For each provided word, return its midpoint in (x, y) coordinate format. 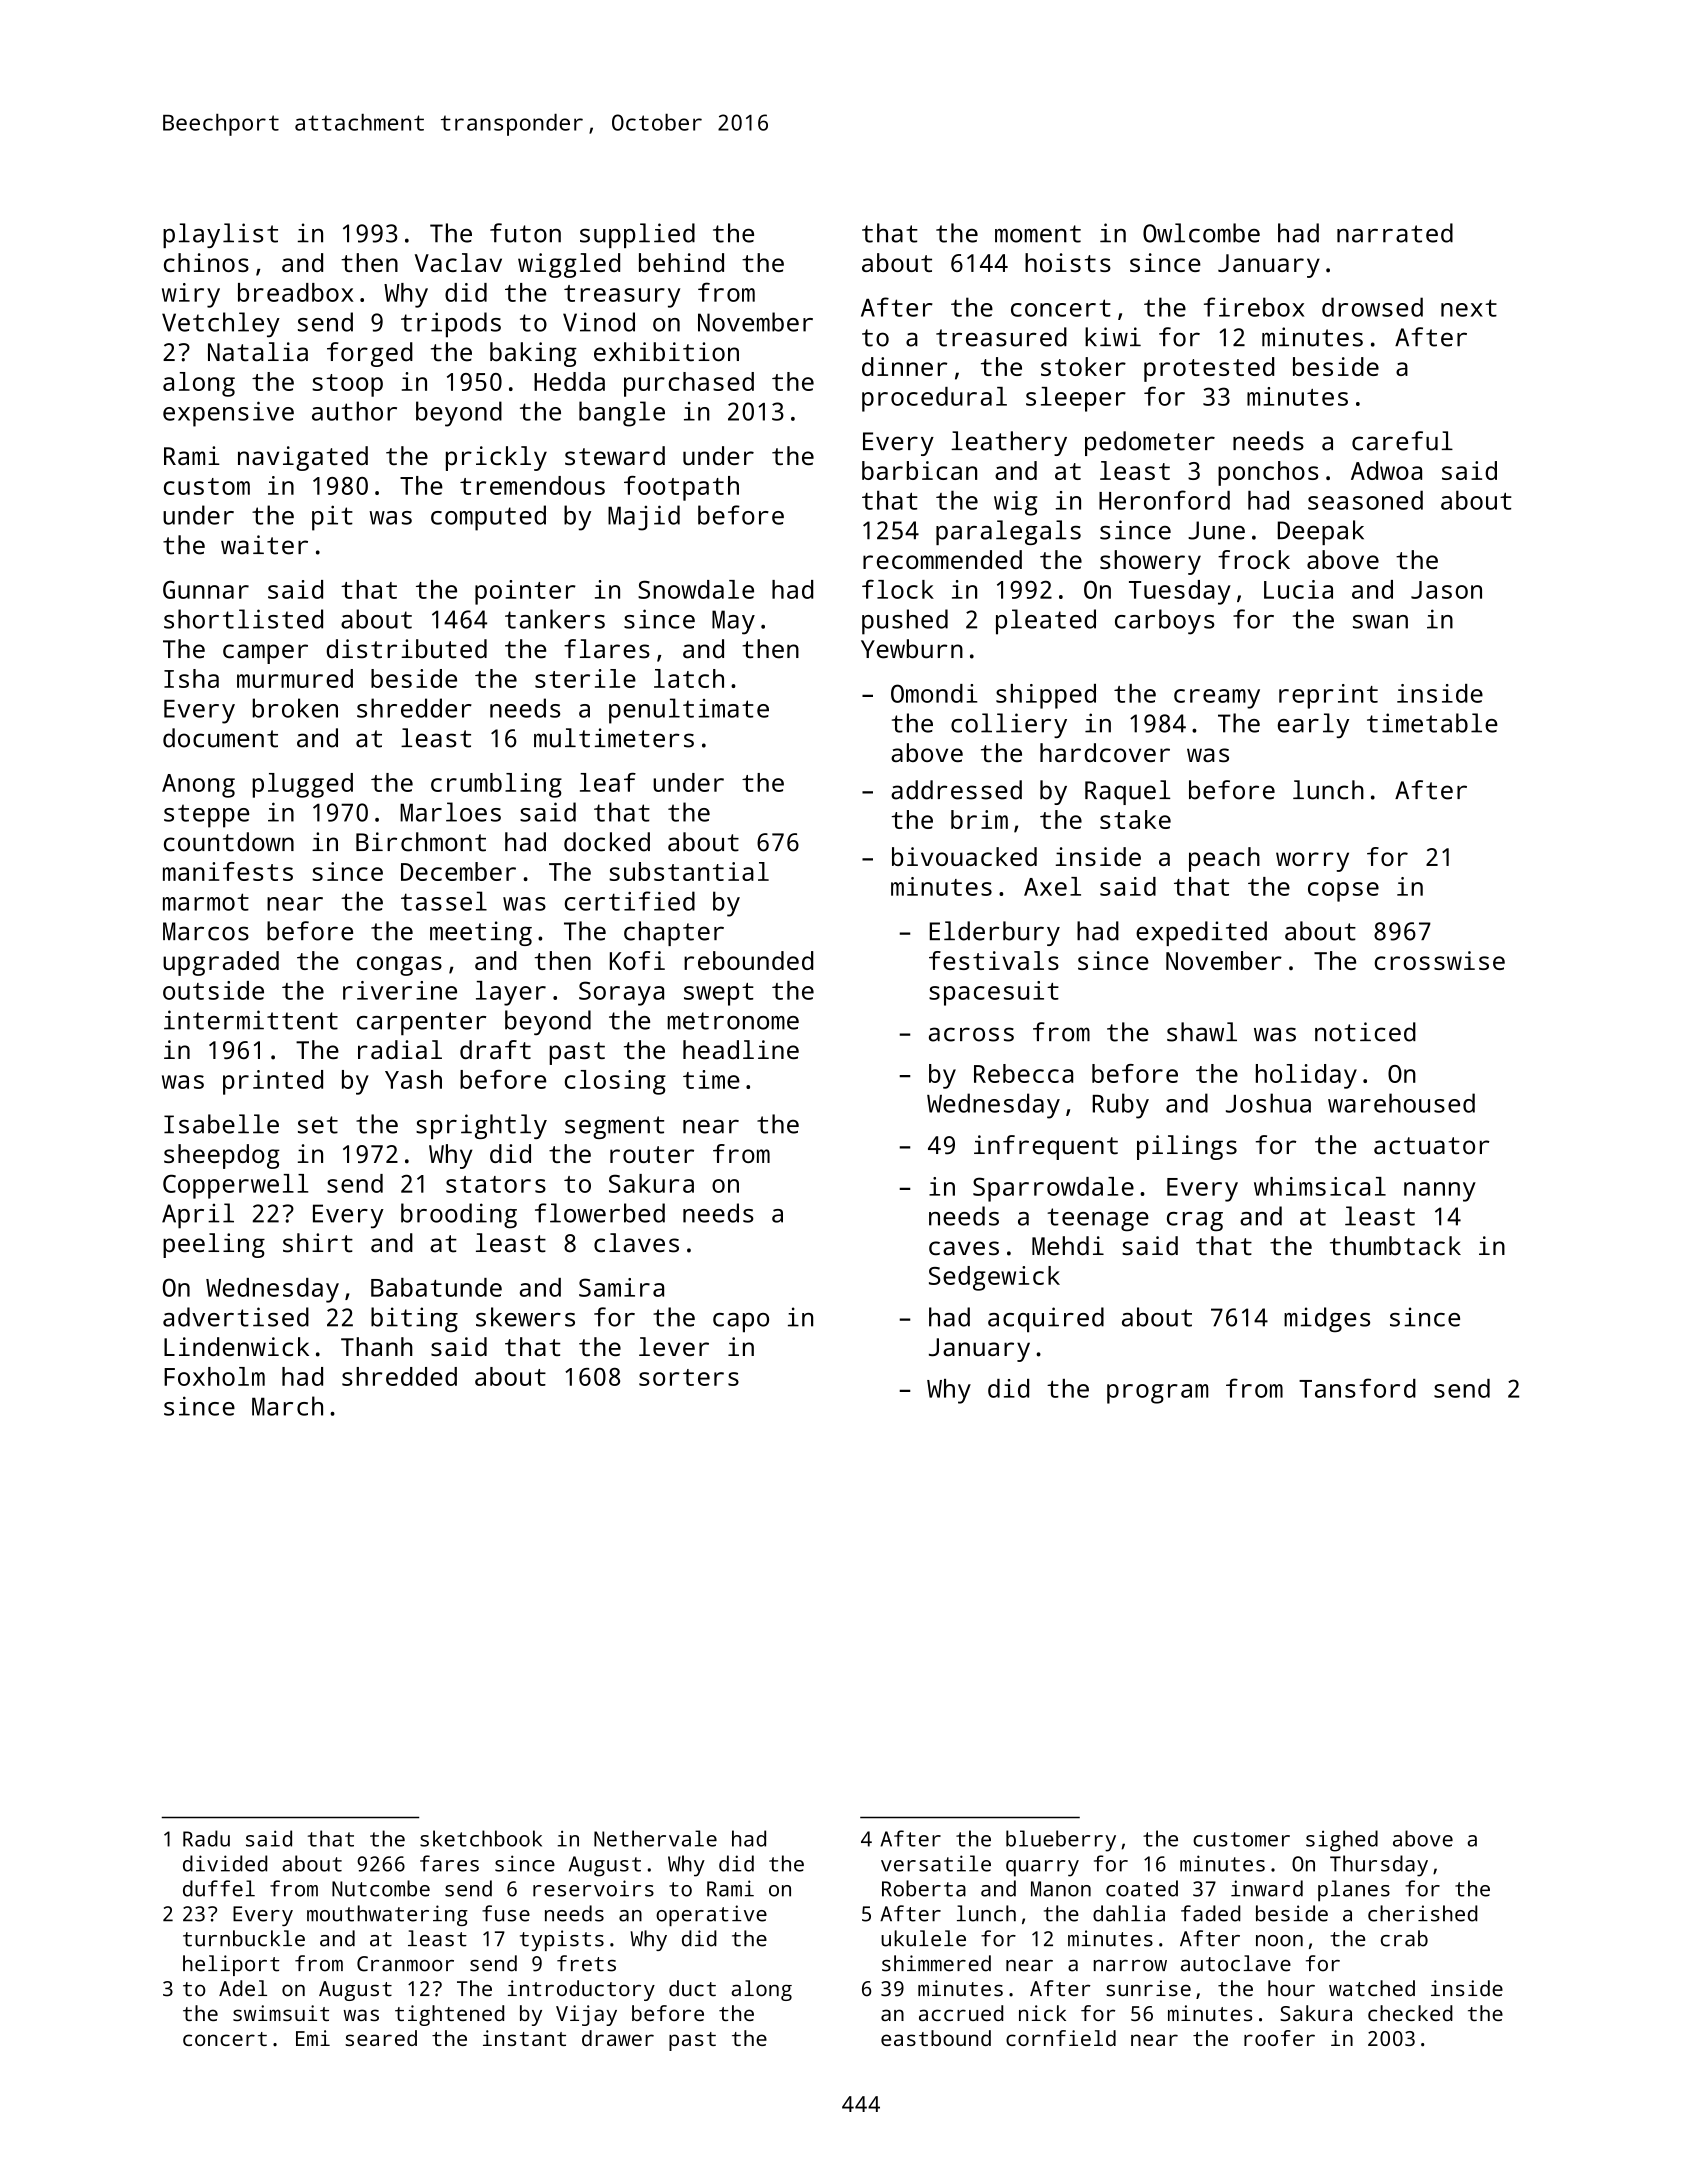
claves (636, 1243)
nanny (1440, 1192)
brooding (459, 1216)
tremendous (532, 485)
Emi (313, 2038)
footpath (681, 488)
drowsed (1372, 307)
